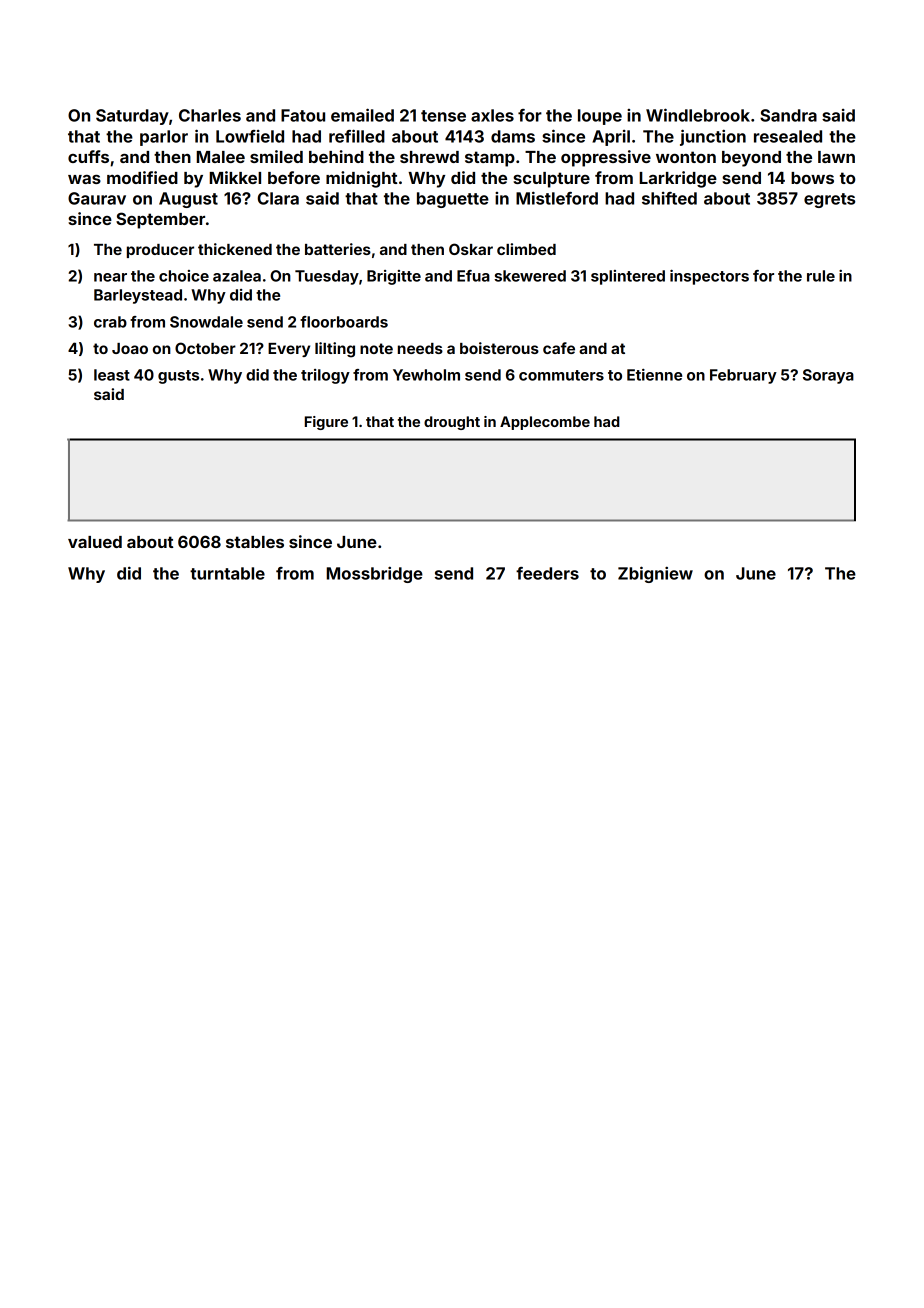  I want to click on sculpture, so click(551, 180).
